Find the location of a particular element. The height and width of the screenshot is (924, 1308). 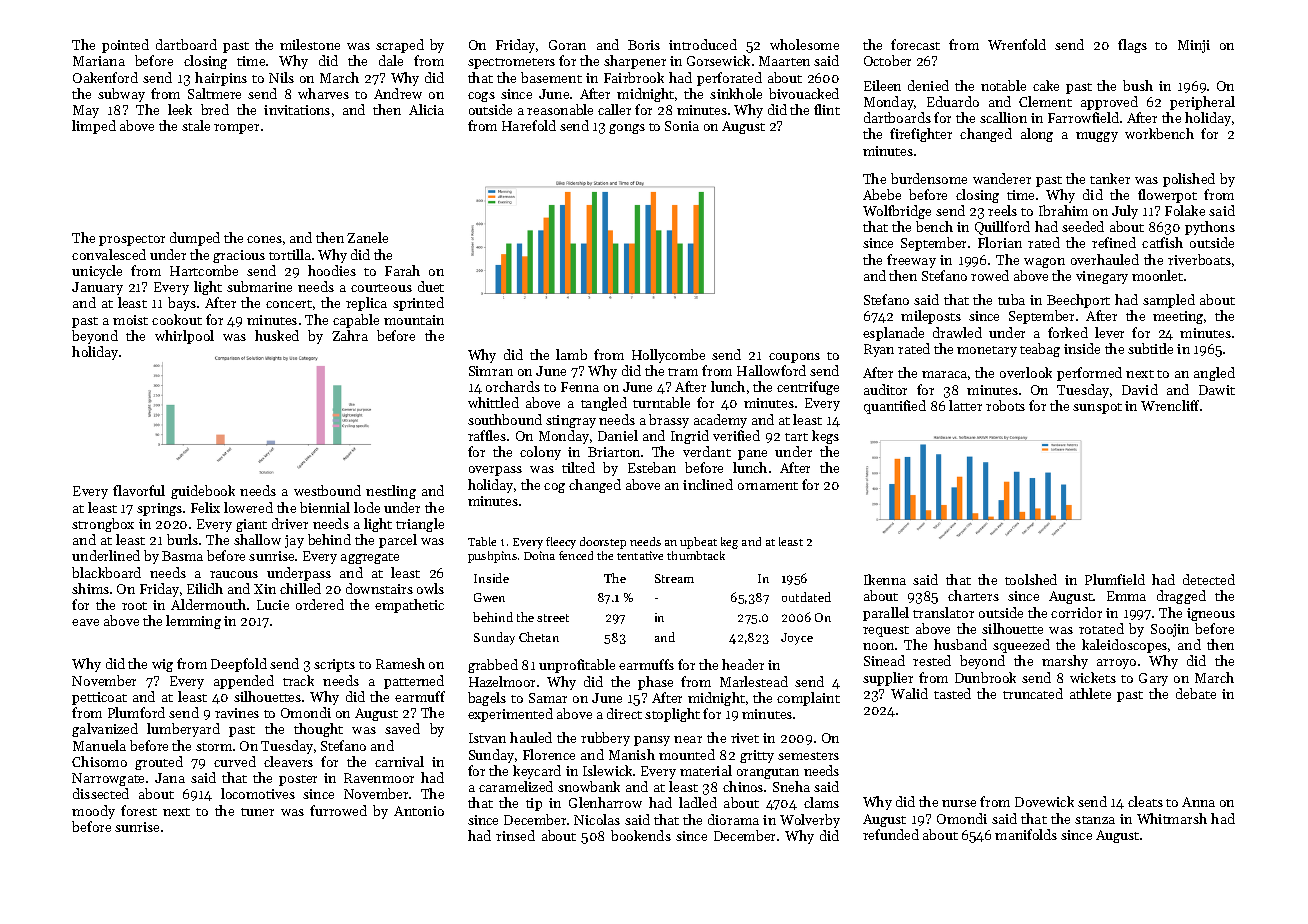

phase is located at coordinates (655, 683).
